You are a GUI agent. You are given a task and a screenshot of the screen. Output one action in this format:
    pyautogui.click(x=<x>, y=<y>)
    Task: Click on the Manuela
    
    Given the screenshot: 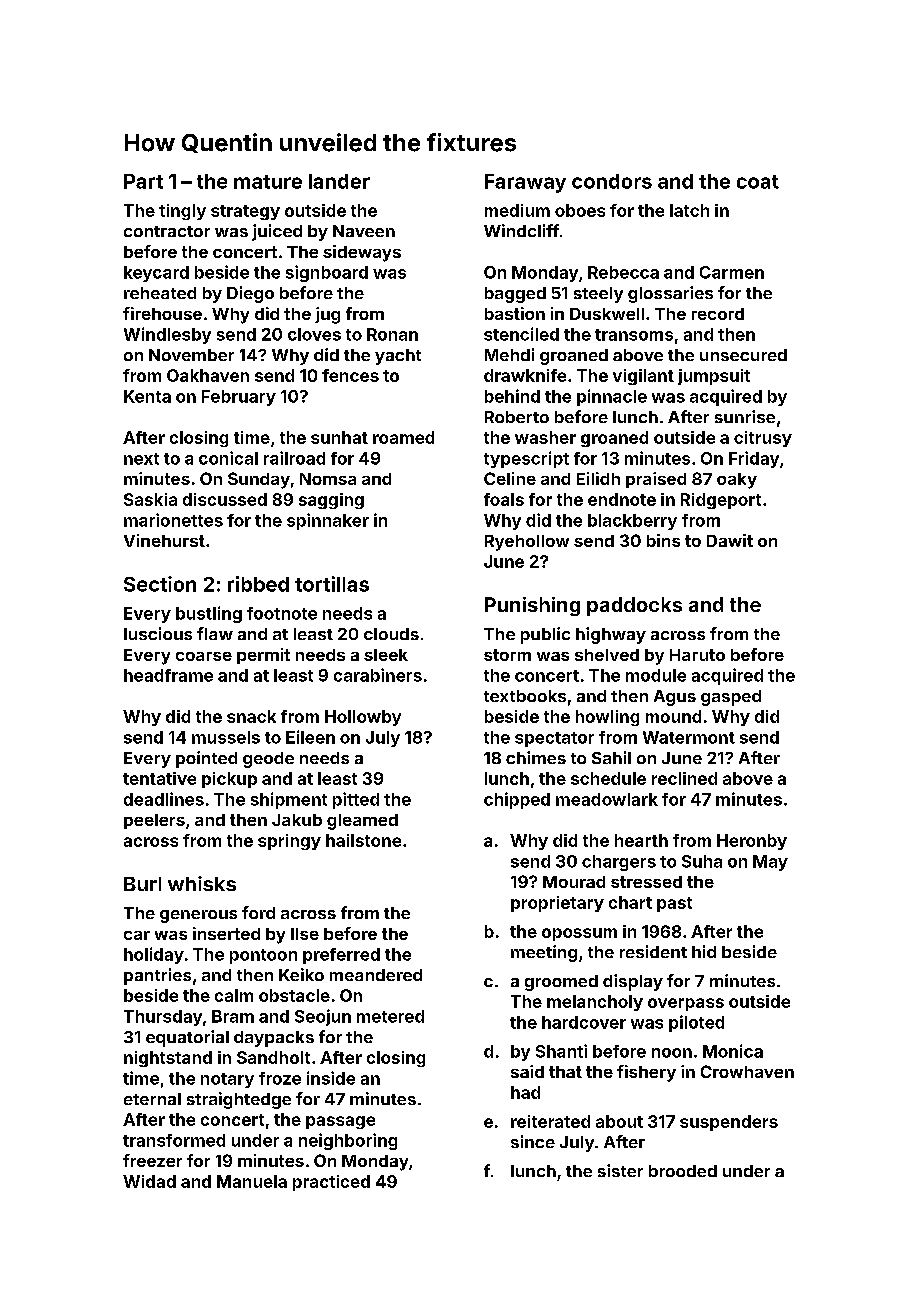 What is the action you would take?
    pyautogui.click(x=252, y=1181)
